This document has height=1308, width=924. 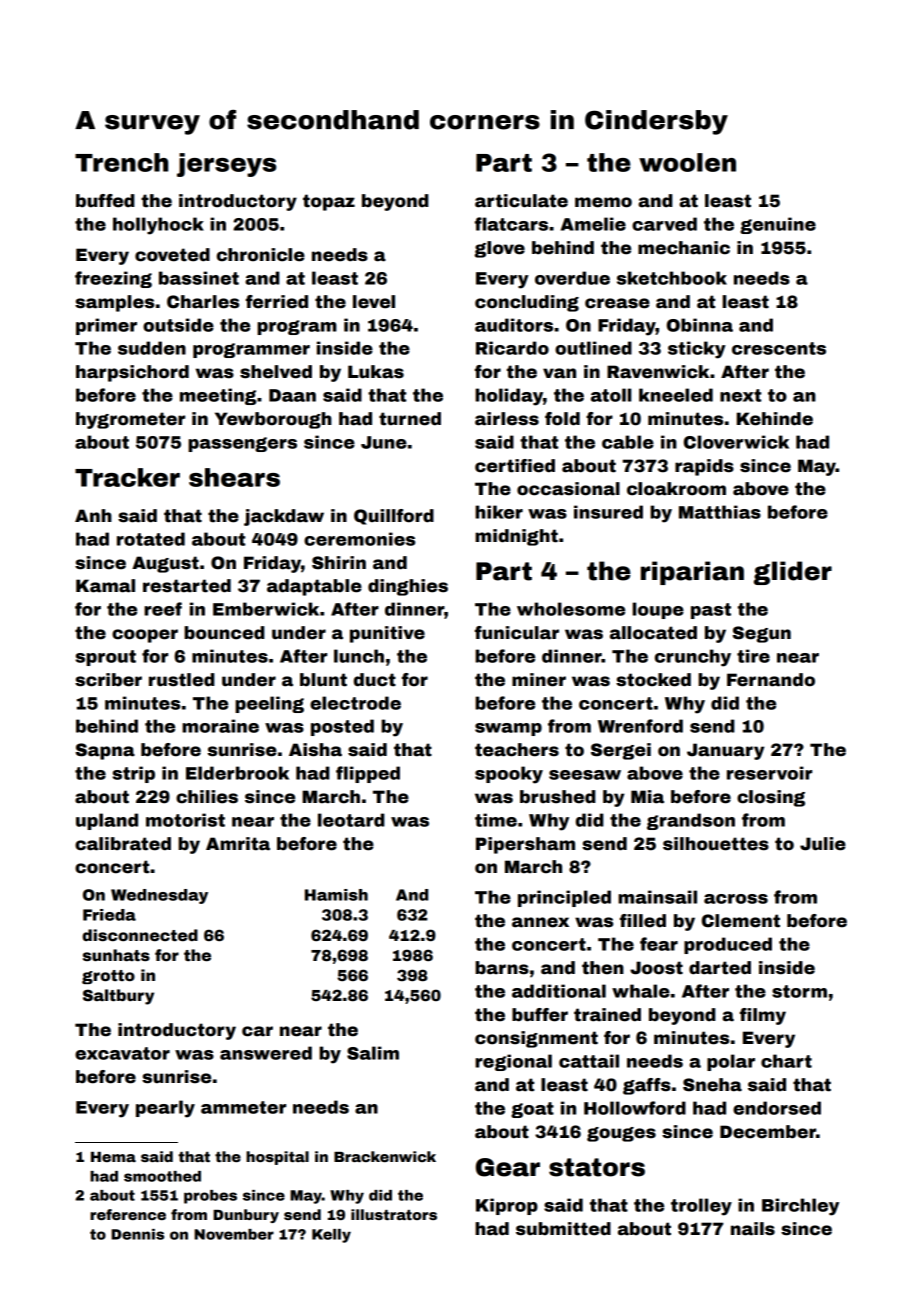 What do you see at coordinates (323, 680) in the document?
I see `blunt` at bounding box center [323, 680].
